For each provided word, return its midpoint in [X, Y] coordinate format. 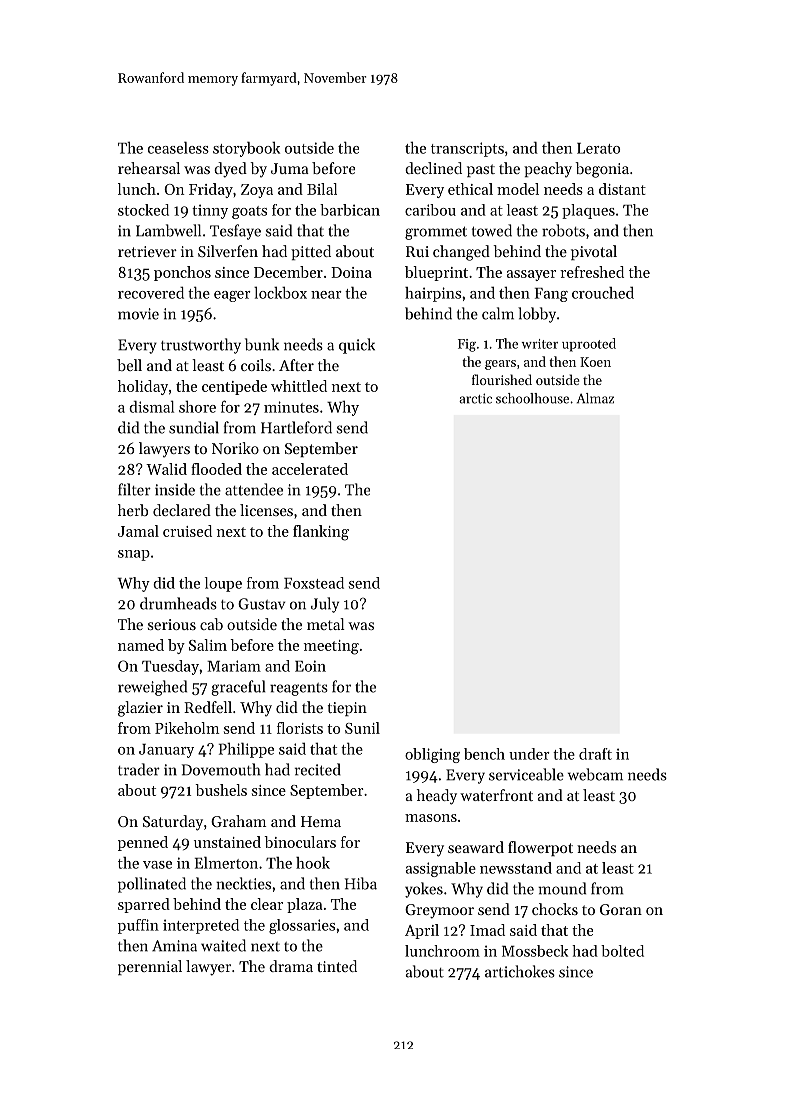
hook [313, 863]
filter [134, 489]
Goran [621, 909]
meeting [331, 647]
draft [595, 754]
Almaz [595, 398]
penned [143, 843]
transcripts [467, 149]
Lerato [598, 148]
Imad [487, 930]
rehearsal [149, 168]
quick [357, 346]
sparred [144, 905]
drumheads [178, 603]
